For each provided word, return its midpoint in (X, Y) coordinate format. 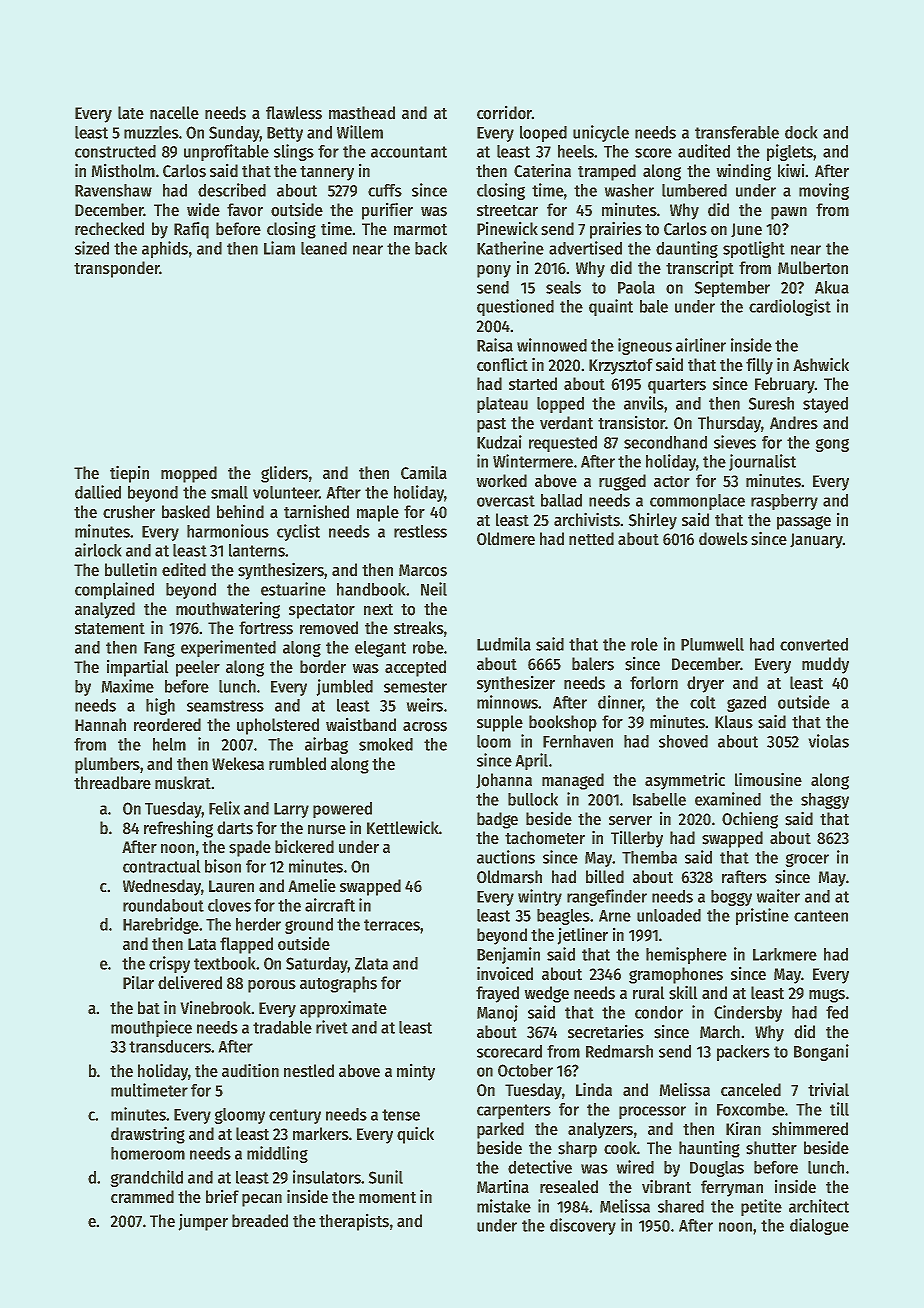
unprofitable (226, 152)
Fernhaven (578, 741)
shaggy (825, 801)
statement (110, 629)
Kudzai (499, 442)
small (229, 492)
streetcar (507, 211)
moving (824, 191)
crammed (142, 1197)
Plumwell (712, 644)
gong (832, 445)
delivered (190, 982)
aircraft (330, 905)
